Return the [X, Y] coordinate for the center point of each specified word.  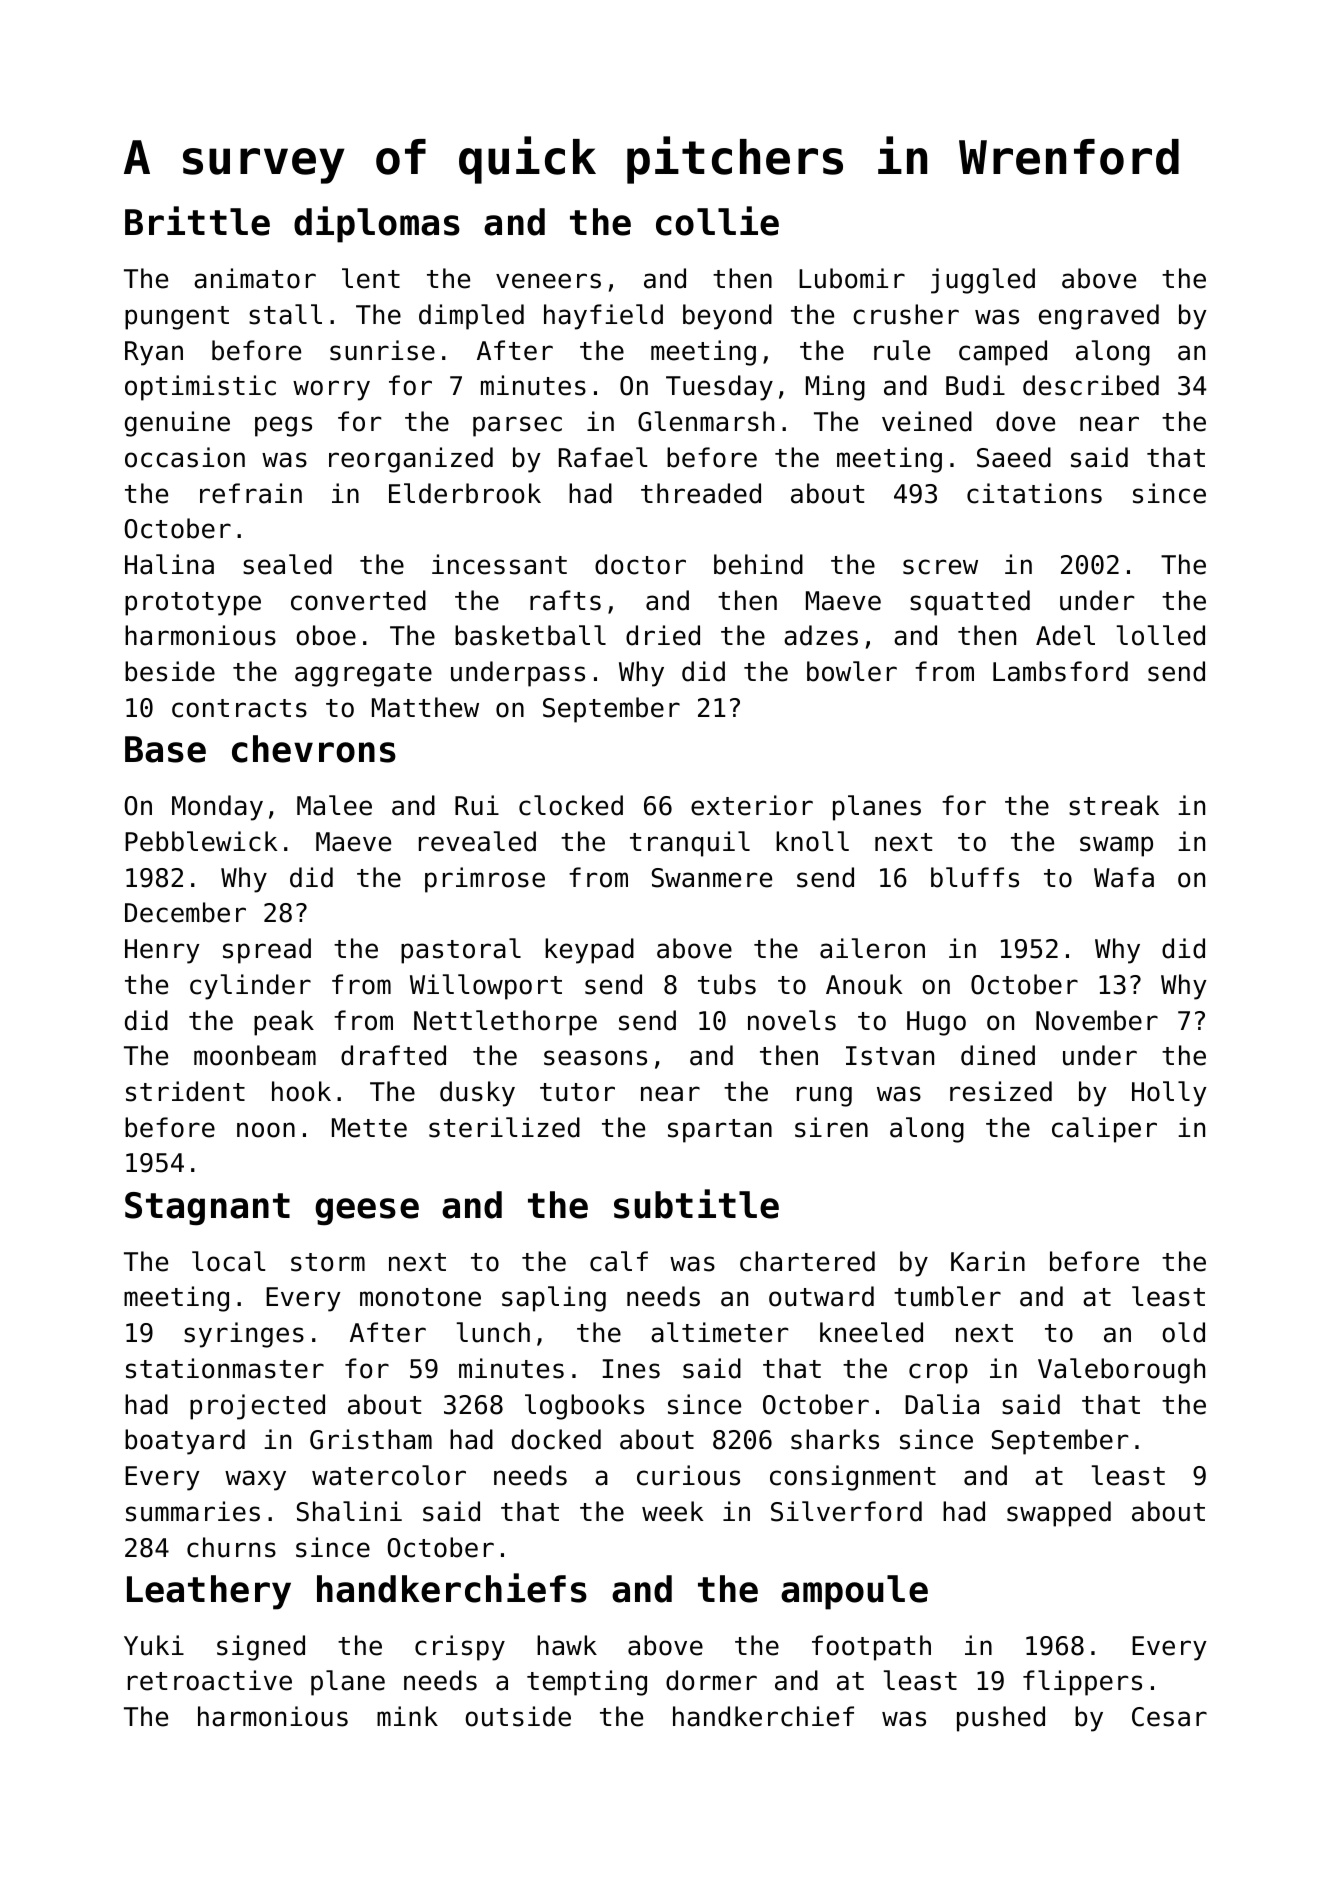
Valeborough [1121, 1371]
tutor [577, 1092]
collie [717, 221]
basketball [530, 635]
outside [518, 1716]
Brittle [197, 221]
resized [1001, 1091]
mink [407, 1716]
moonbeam [255, 1055]
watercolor [389, 1475]
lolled [1161, 635]
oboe [326, 635]
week [672, 1511]
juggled [983, 281]
